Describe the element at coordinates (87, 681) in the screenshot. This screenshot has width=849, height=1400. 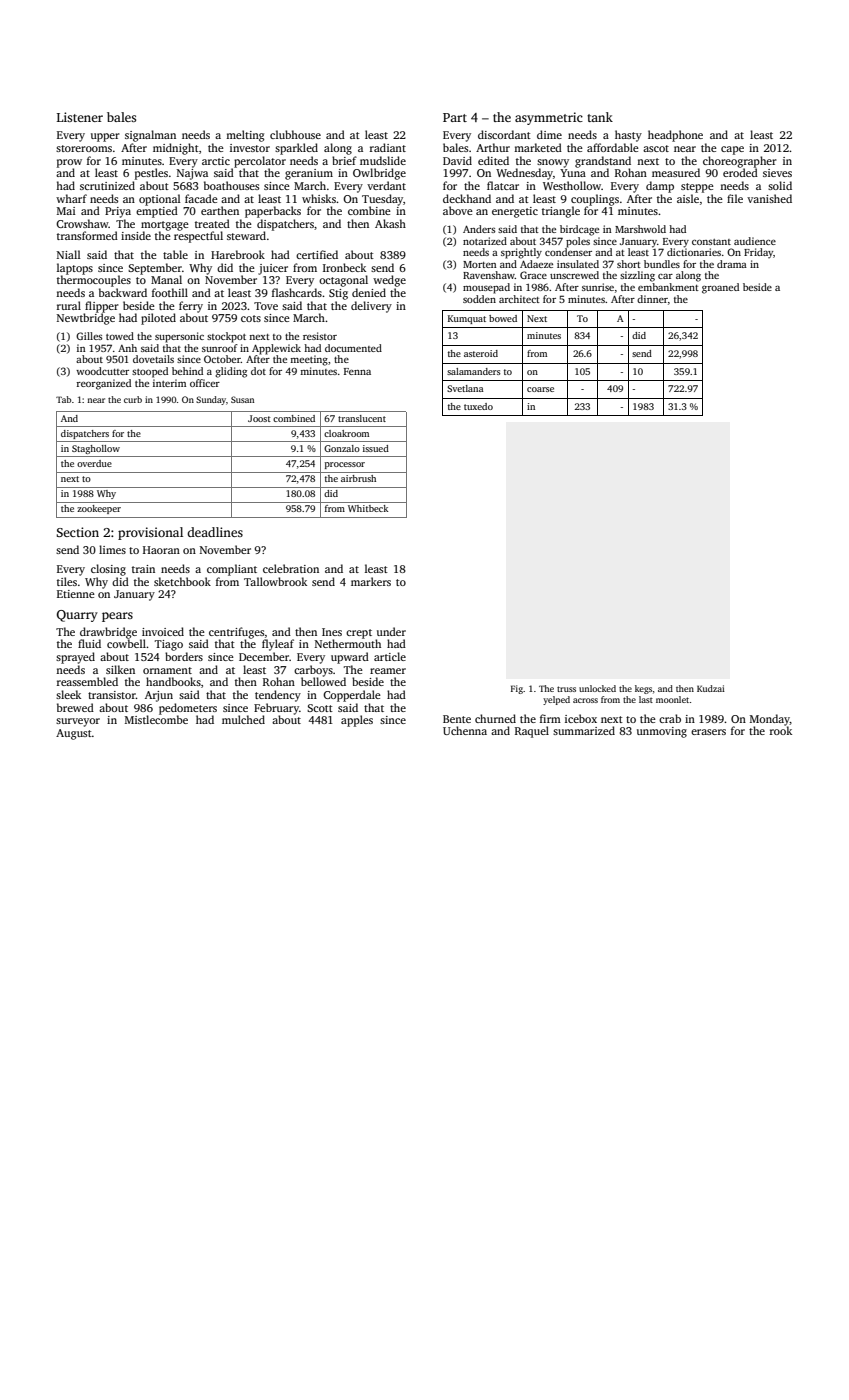
I see `reassembled` at that location.
